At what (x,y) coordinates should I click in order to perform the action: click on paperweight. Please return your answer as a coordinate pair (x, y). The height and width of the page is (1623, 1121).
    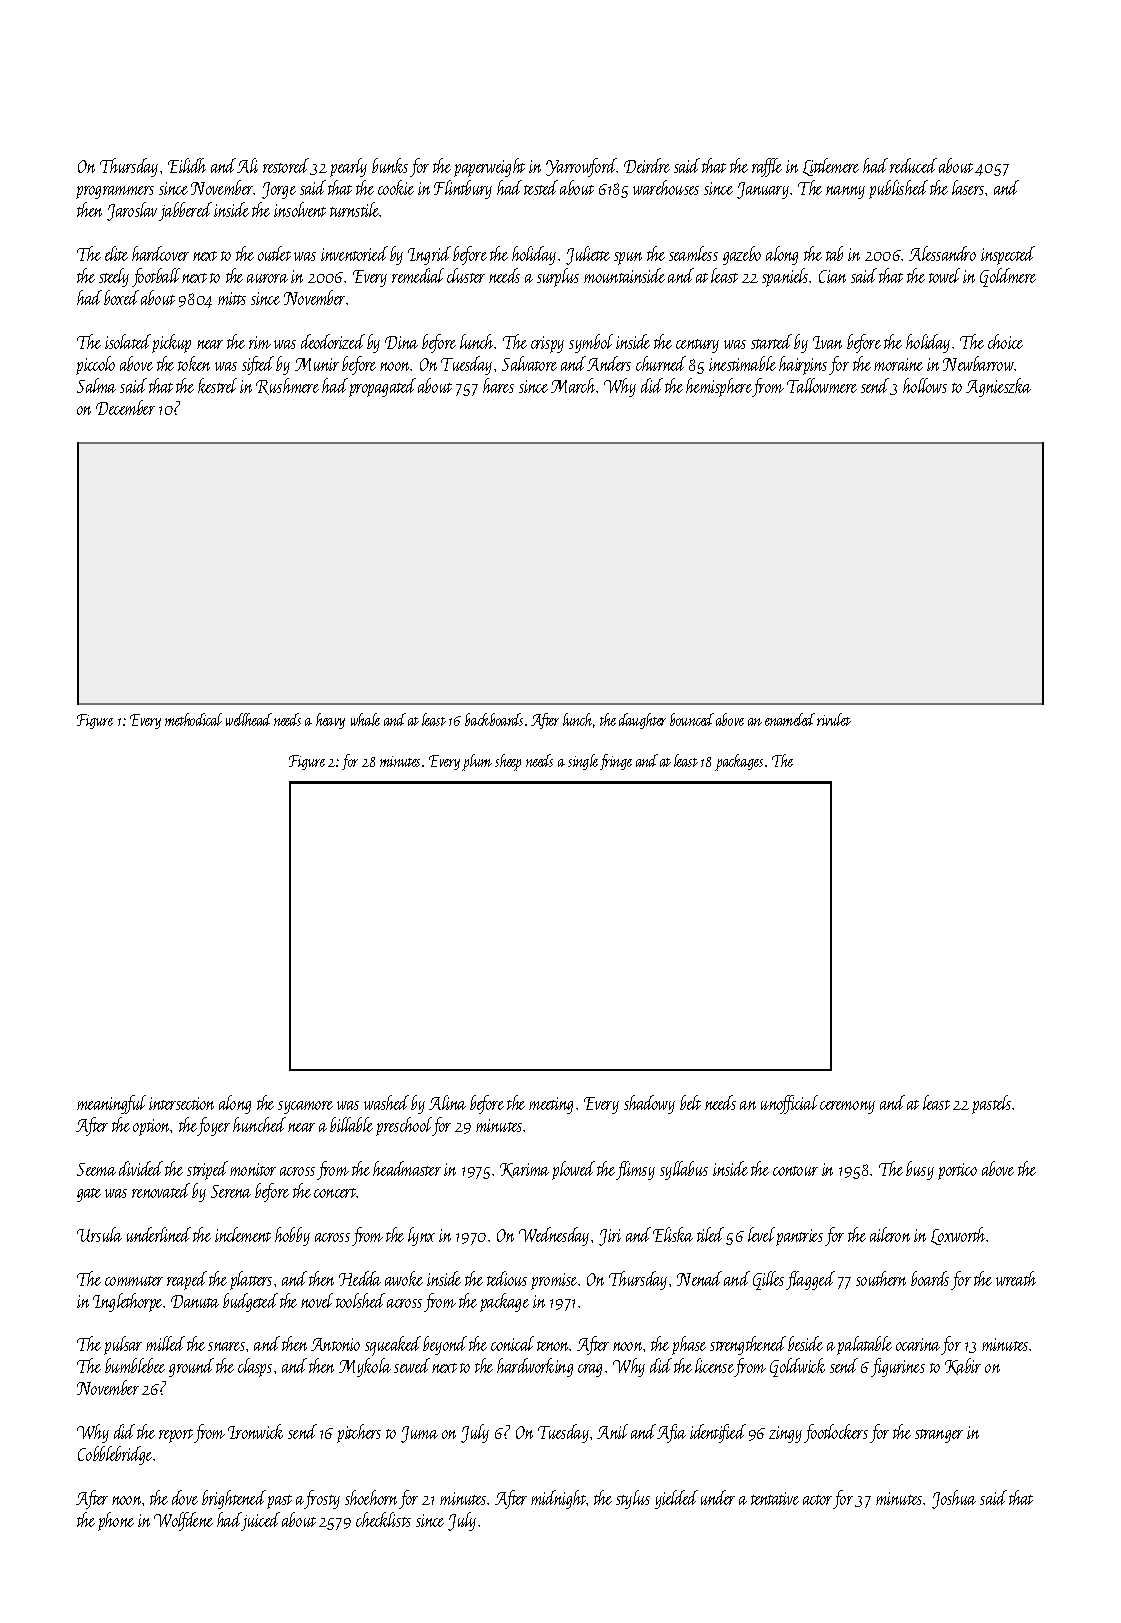
    Looking at the image, I should click on (489, 167).
